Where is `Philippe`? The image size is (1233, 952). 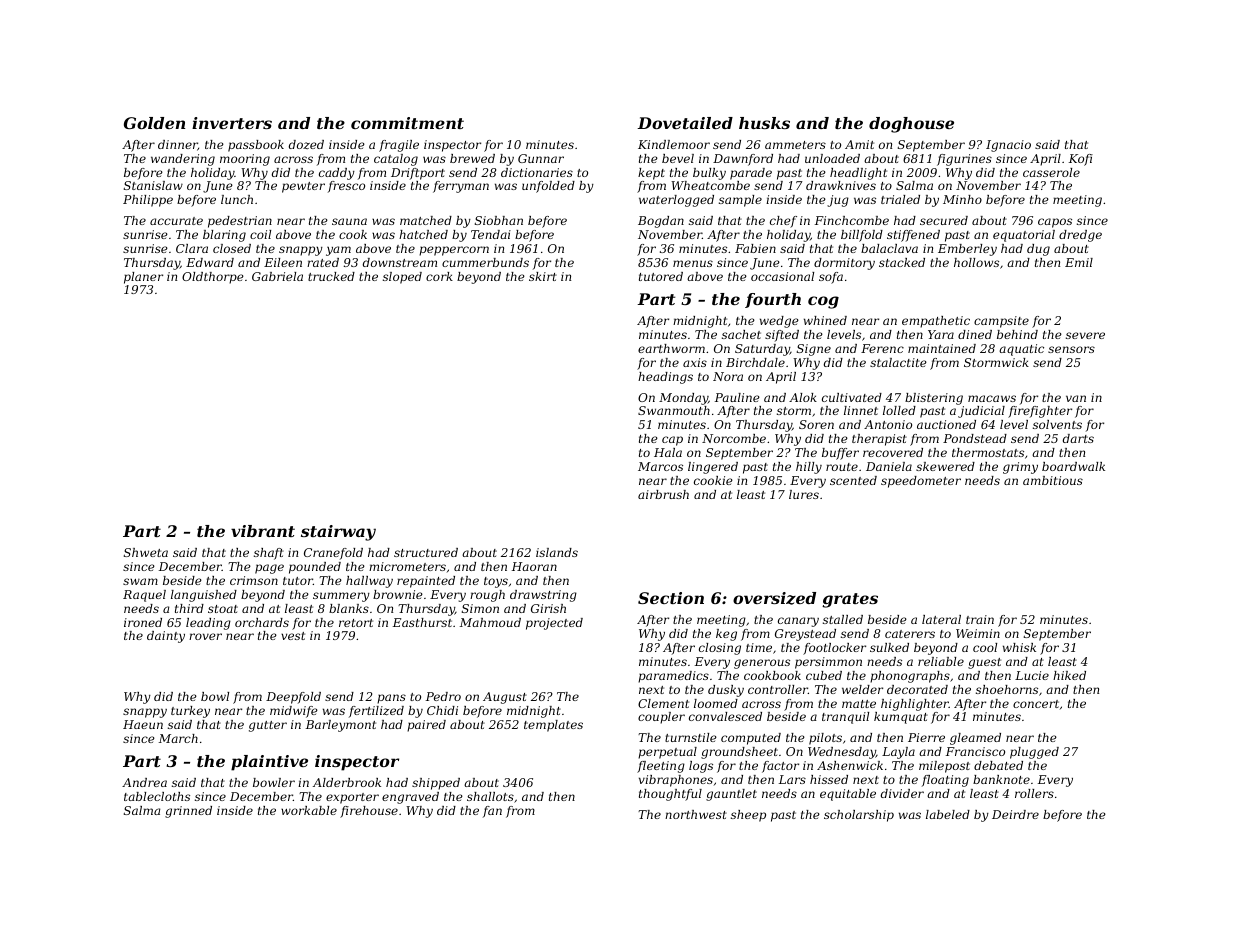
Philippe is located at coordinates (148, 201).
